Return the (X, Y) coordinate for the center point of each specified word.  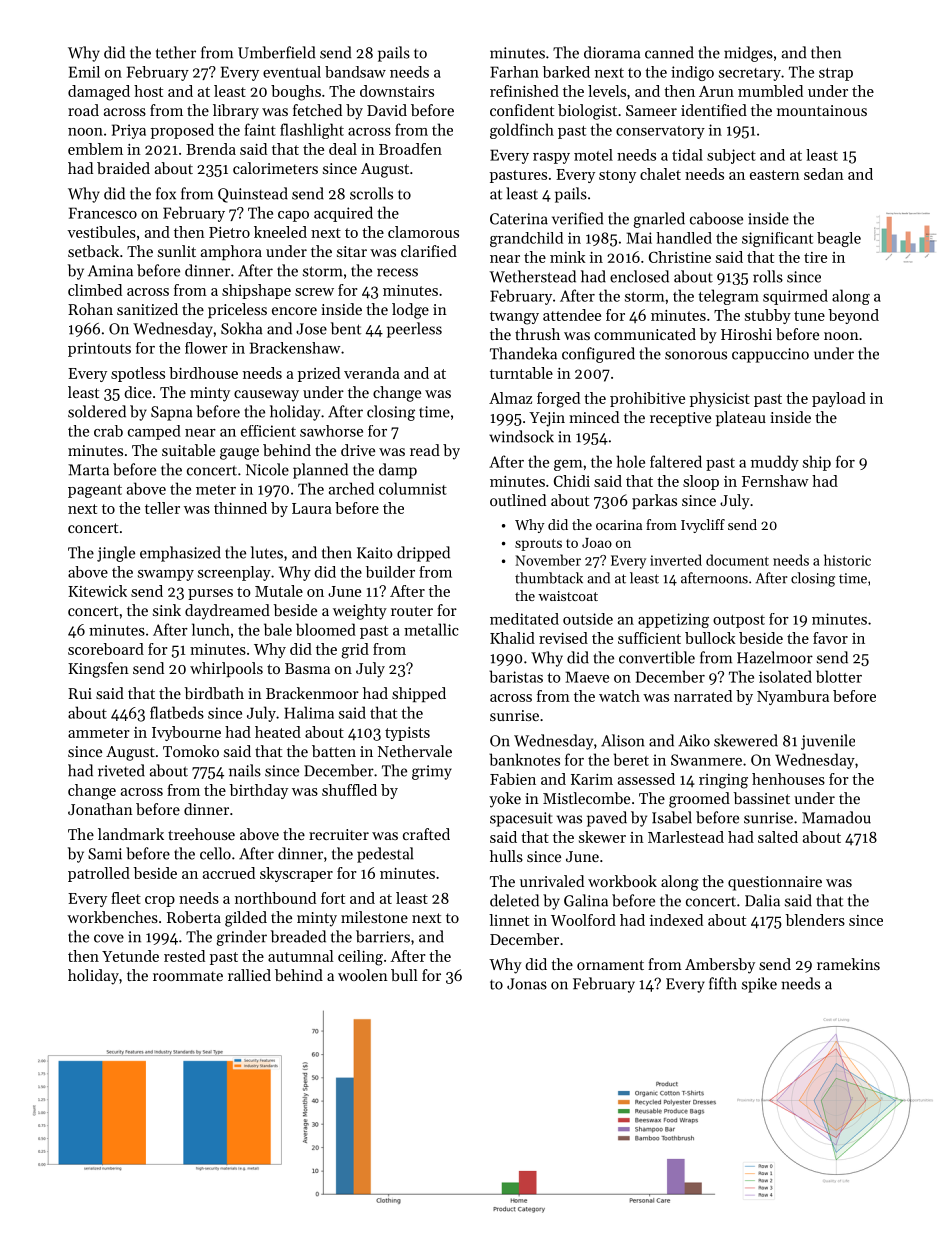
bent (346, 328)
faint (260, 129)
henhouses (788, 779)
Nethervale (415, 751)
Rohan (90, 309)
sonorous (696, 355)
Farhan (514, 72)
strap (836, 74)
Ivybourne (186, 733)
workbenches (112, 917)
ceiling (360, 958)
